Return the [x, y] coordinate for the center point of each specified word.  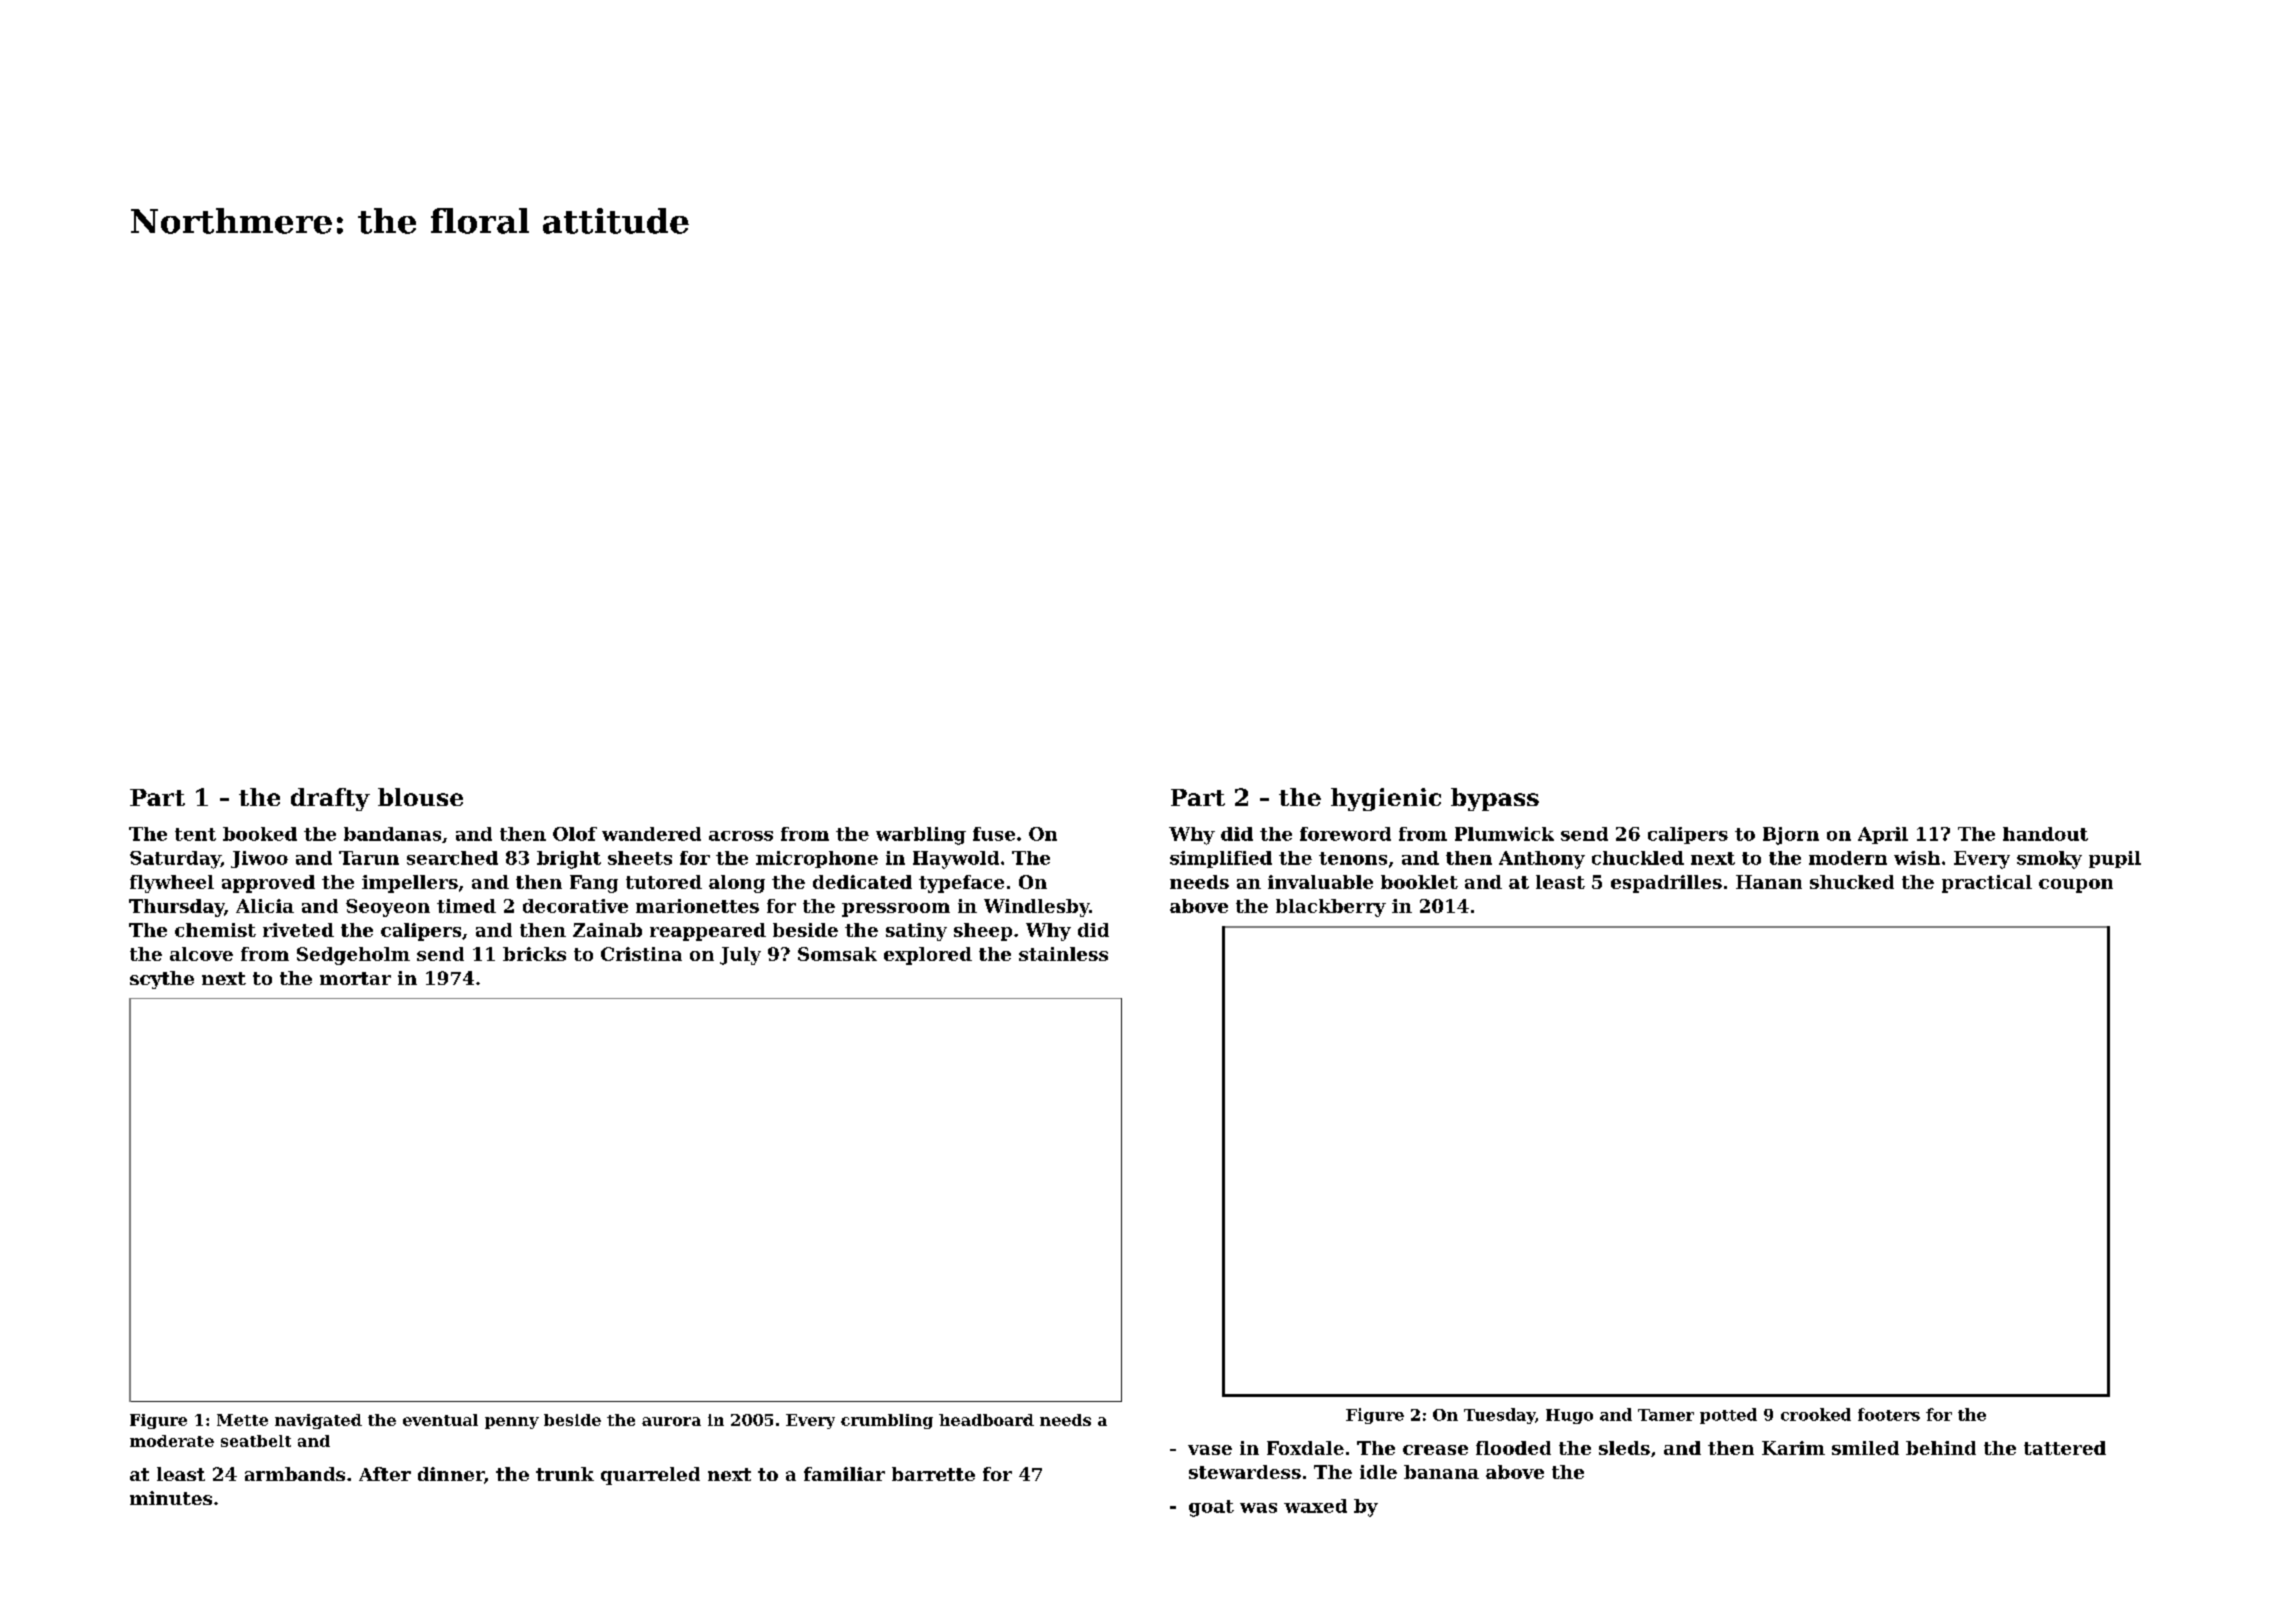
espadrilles [1666, 884]
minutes [171, 1498]
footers [1889, 1414]
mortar [355, 978]
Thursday [176, 908]
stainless [1063, 954]
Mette [242, 1420]
